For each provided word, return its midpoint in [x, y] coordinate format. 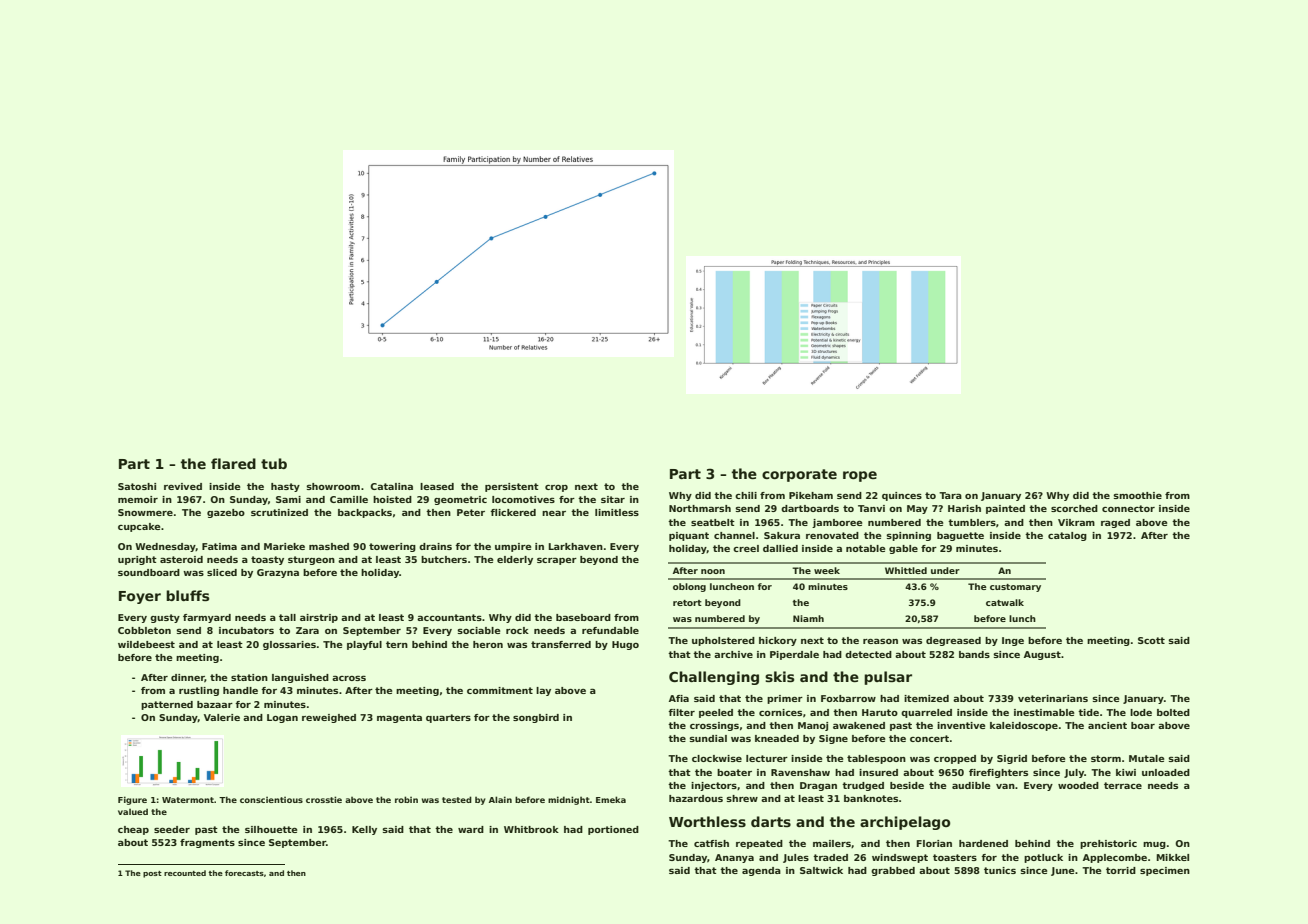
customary [1015, 588]
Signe [833, 739]
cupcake [139, 527]
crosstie [324, 799]
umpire [513, 547]
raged [1115, 523]
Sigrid [1012, 759]
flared [233, 463]
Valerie [222, 717]
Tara [950, 495]
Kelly [364, 830]
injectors [714, 786]
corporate [799, 475]
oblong [689, 587]
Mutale [1146, 758]
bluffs [187, 595]
